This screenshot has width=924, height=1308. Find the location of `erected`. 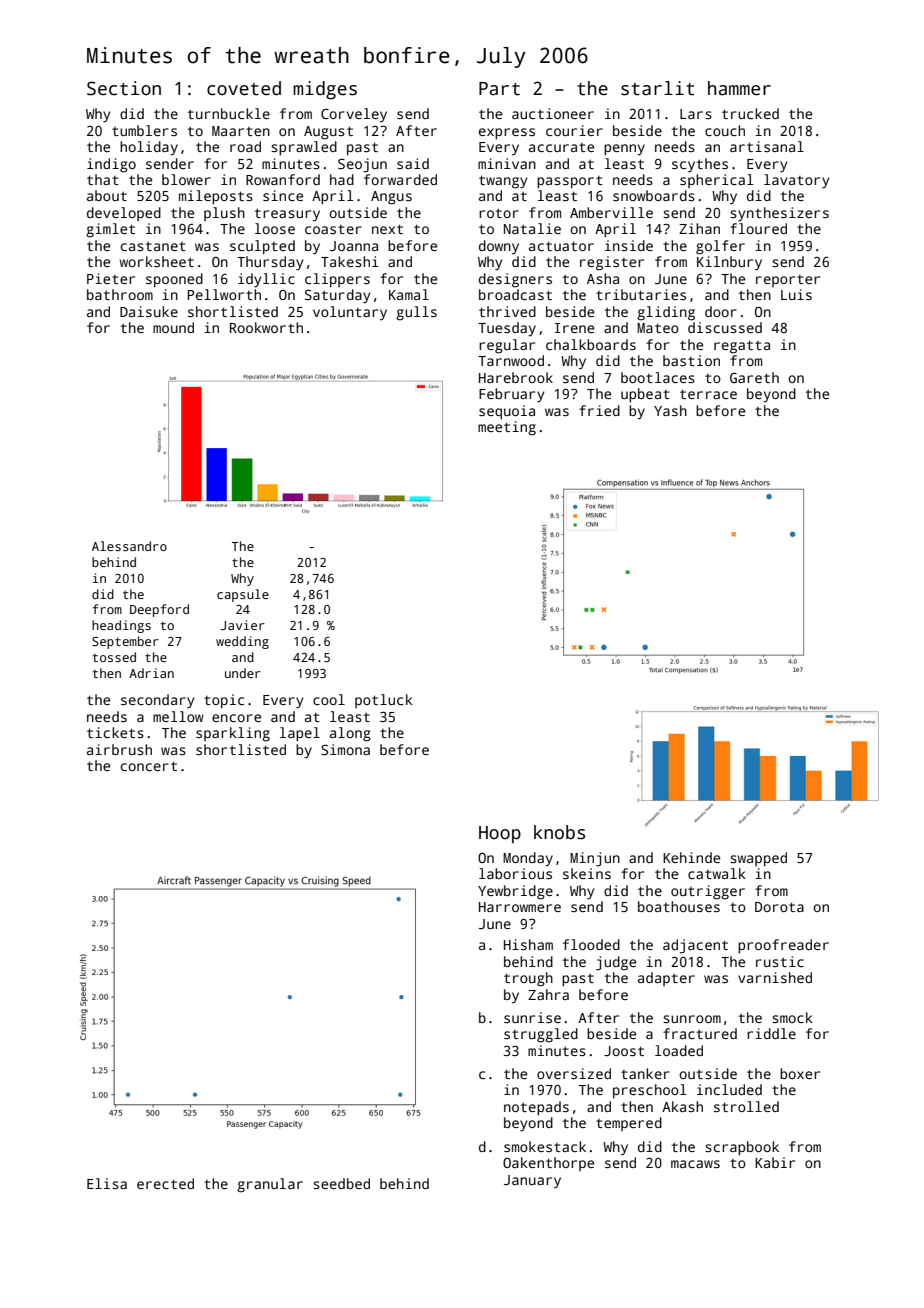

erected is located at coordinates (165, 1183).
